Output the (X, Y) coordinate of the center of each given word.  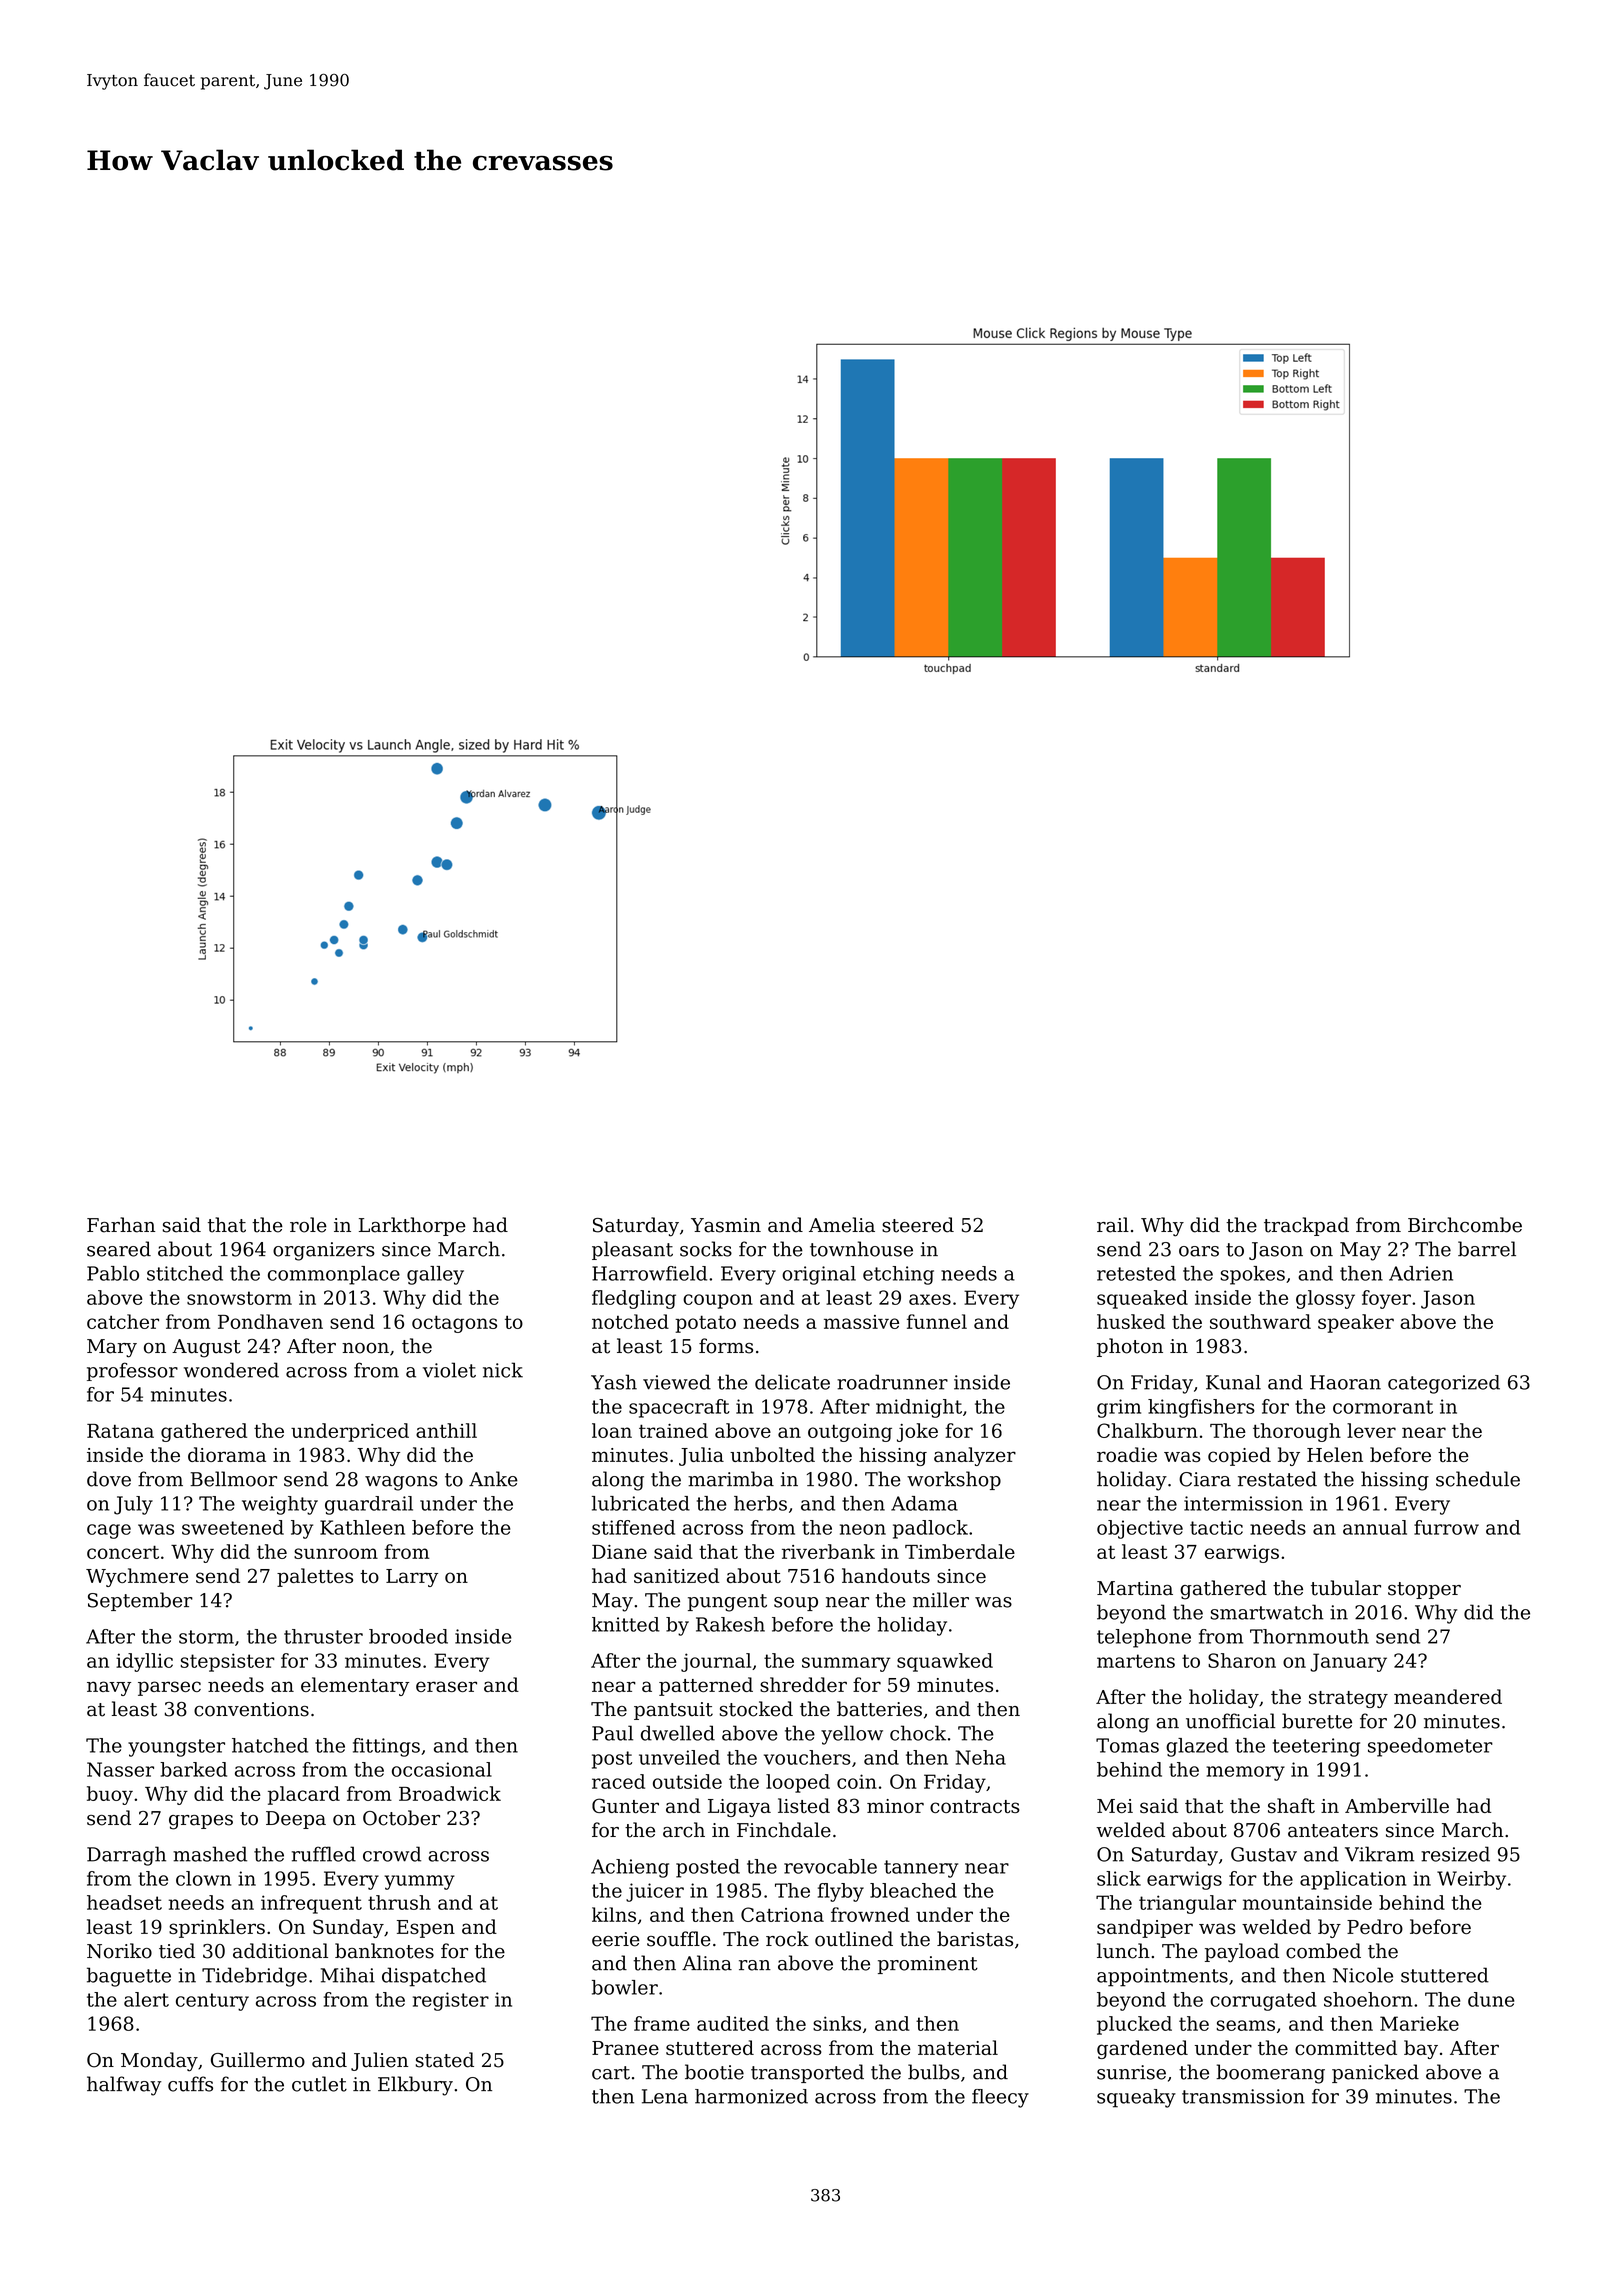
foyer (1386, 1299)
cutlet (319, 2084)
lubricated (641, 1503)
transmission (1243, 2096)
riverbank (828, 1551)
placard (304, 1795)
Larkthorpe (412, 1226)
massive (861, 1322)
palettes (315, 1577)
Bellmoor (233, 1479)
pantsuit (673, 1711)
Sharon (1242, 1660)
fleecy (1000, 2098)
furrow (1446, 1527)
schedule (1478, 1479)
